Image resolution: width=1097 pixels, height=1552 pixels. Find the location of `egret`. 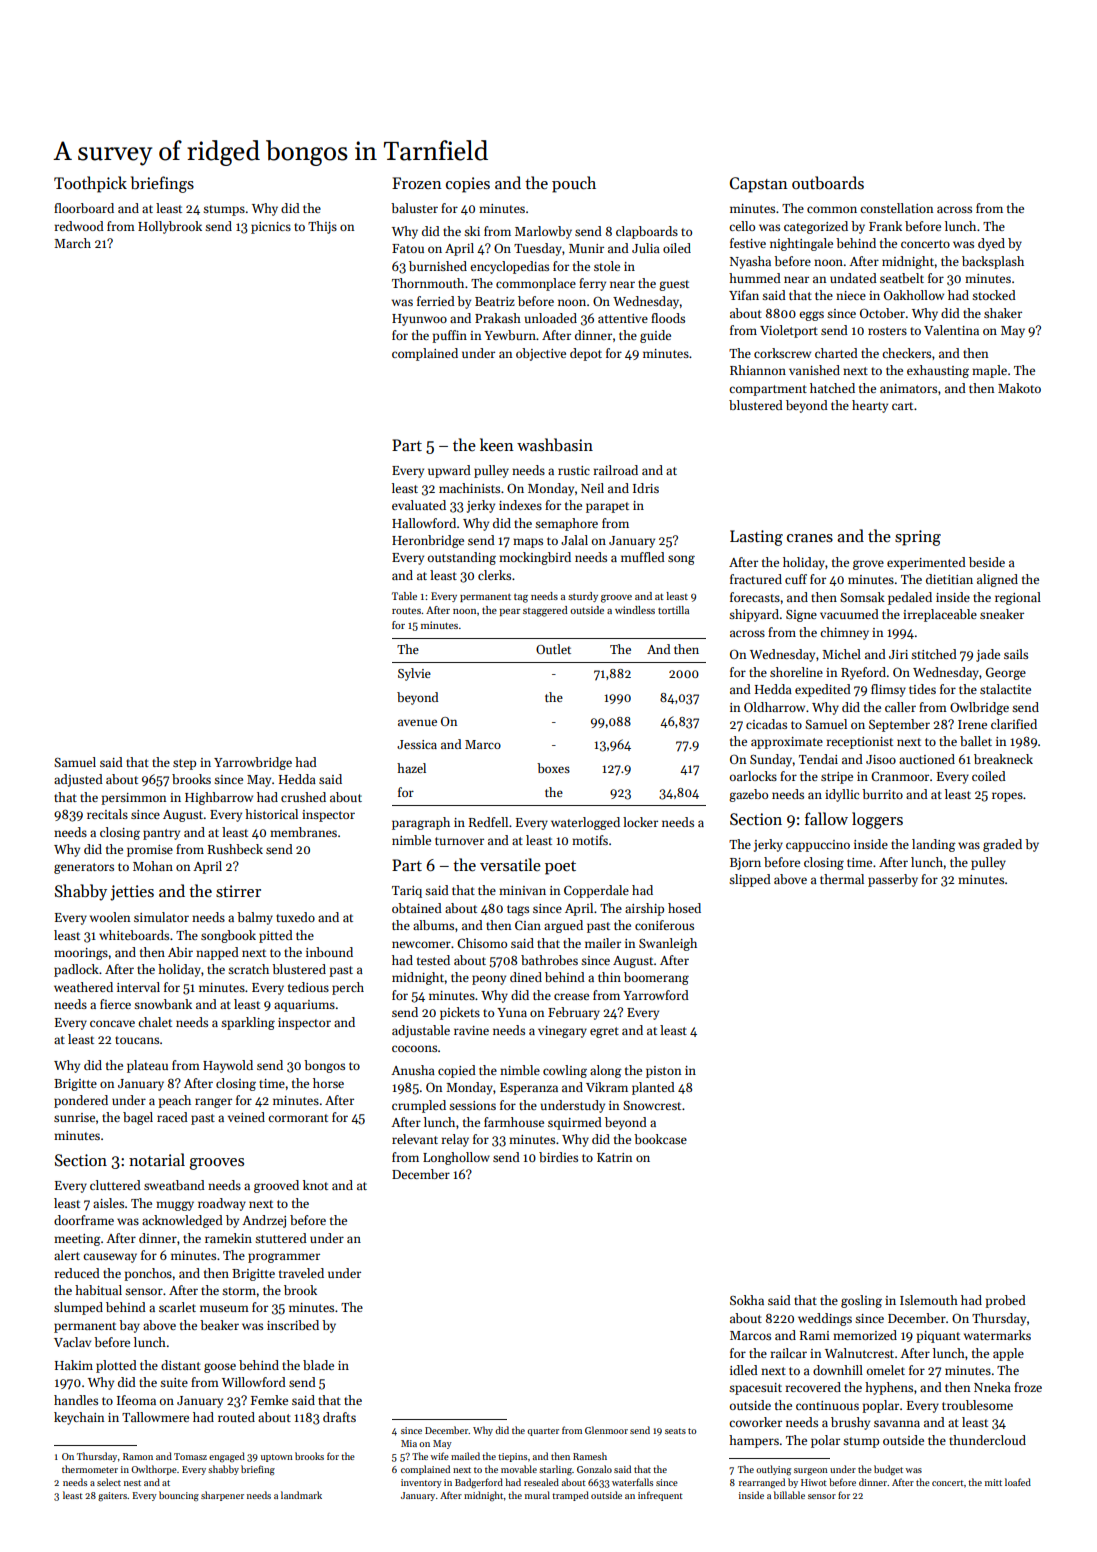

egret is located at coordinates (604, 1032).
